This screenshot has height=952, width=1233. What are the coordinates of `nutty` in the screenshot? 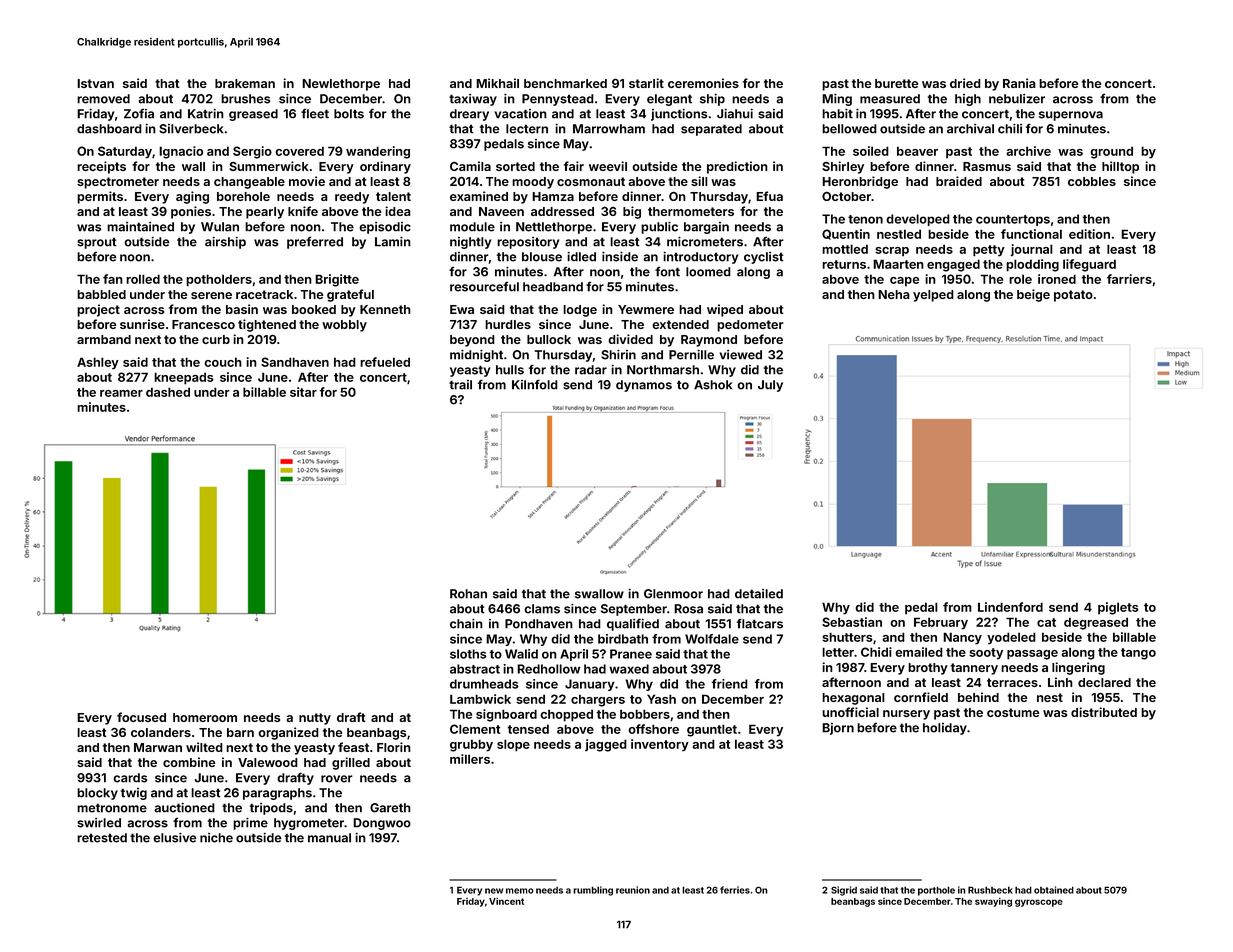 It's located at (315, 719).
